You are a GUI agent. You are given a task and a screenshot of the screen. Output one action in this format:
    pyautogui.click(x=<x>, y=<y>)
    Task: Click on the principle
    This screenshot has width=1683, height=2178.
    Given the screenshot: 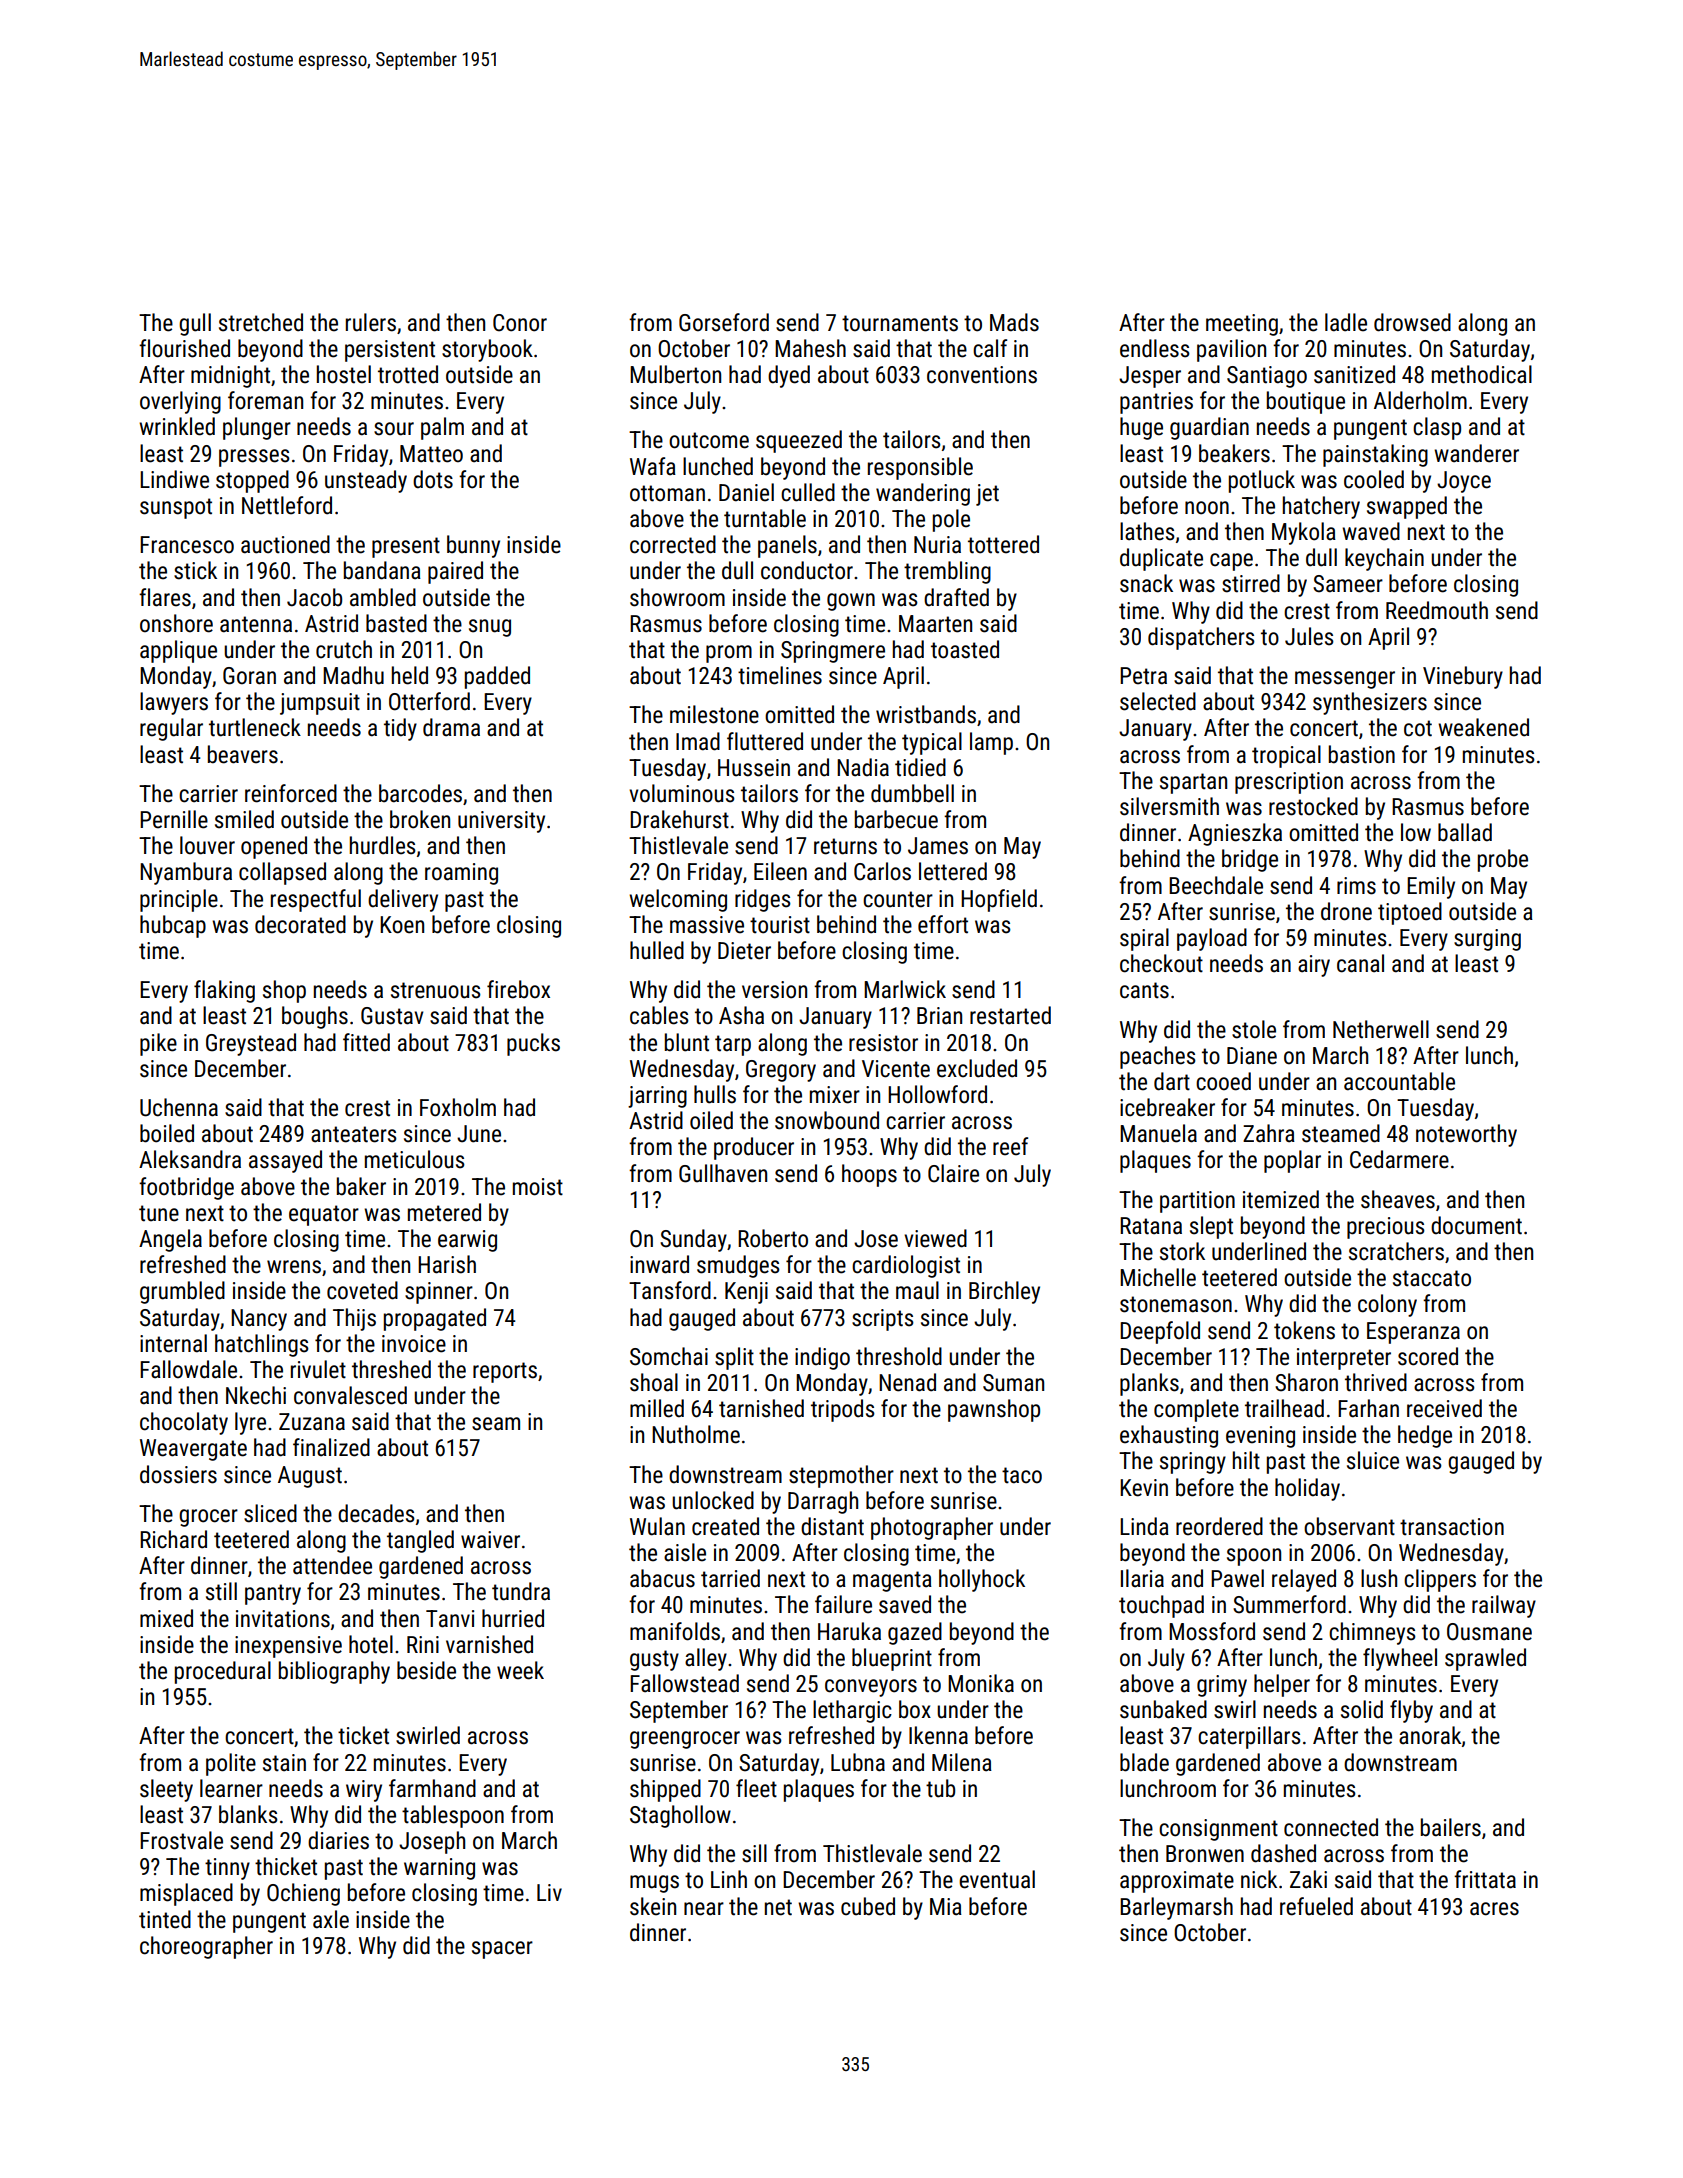 What is the action you would take?
    pyautogui.click(x=179, y=900)
